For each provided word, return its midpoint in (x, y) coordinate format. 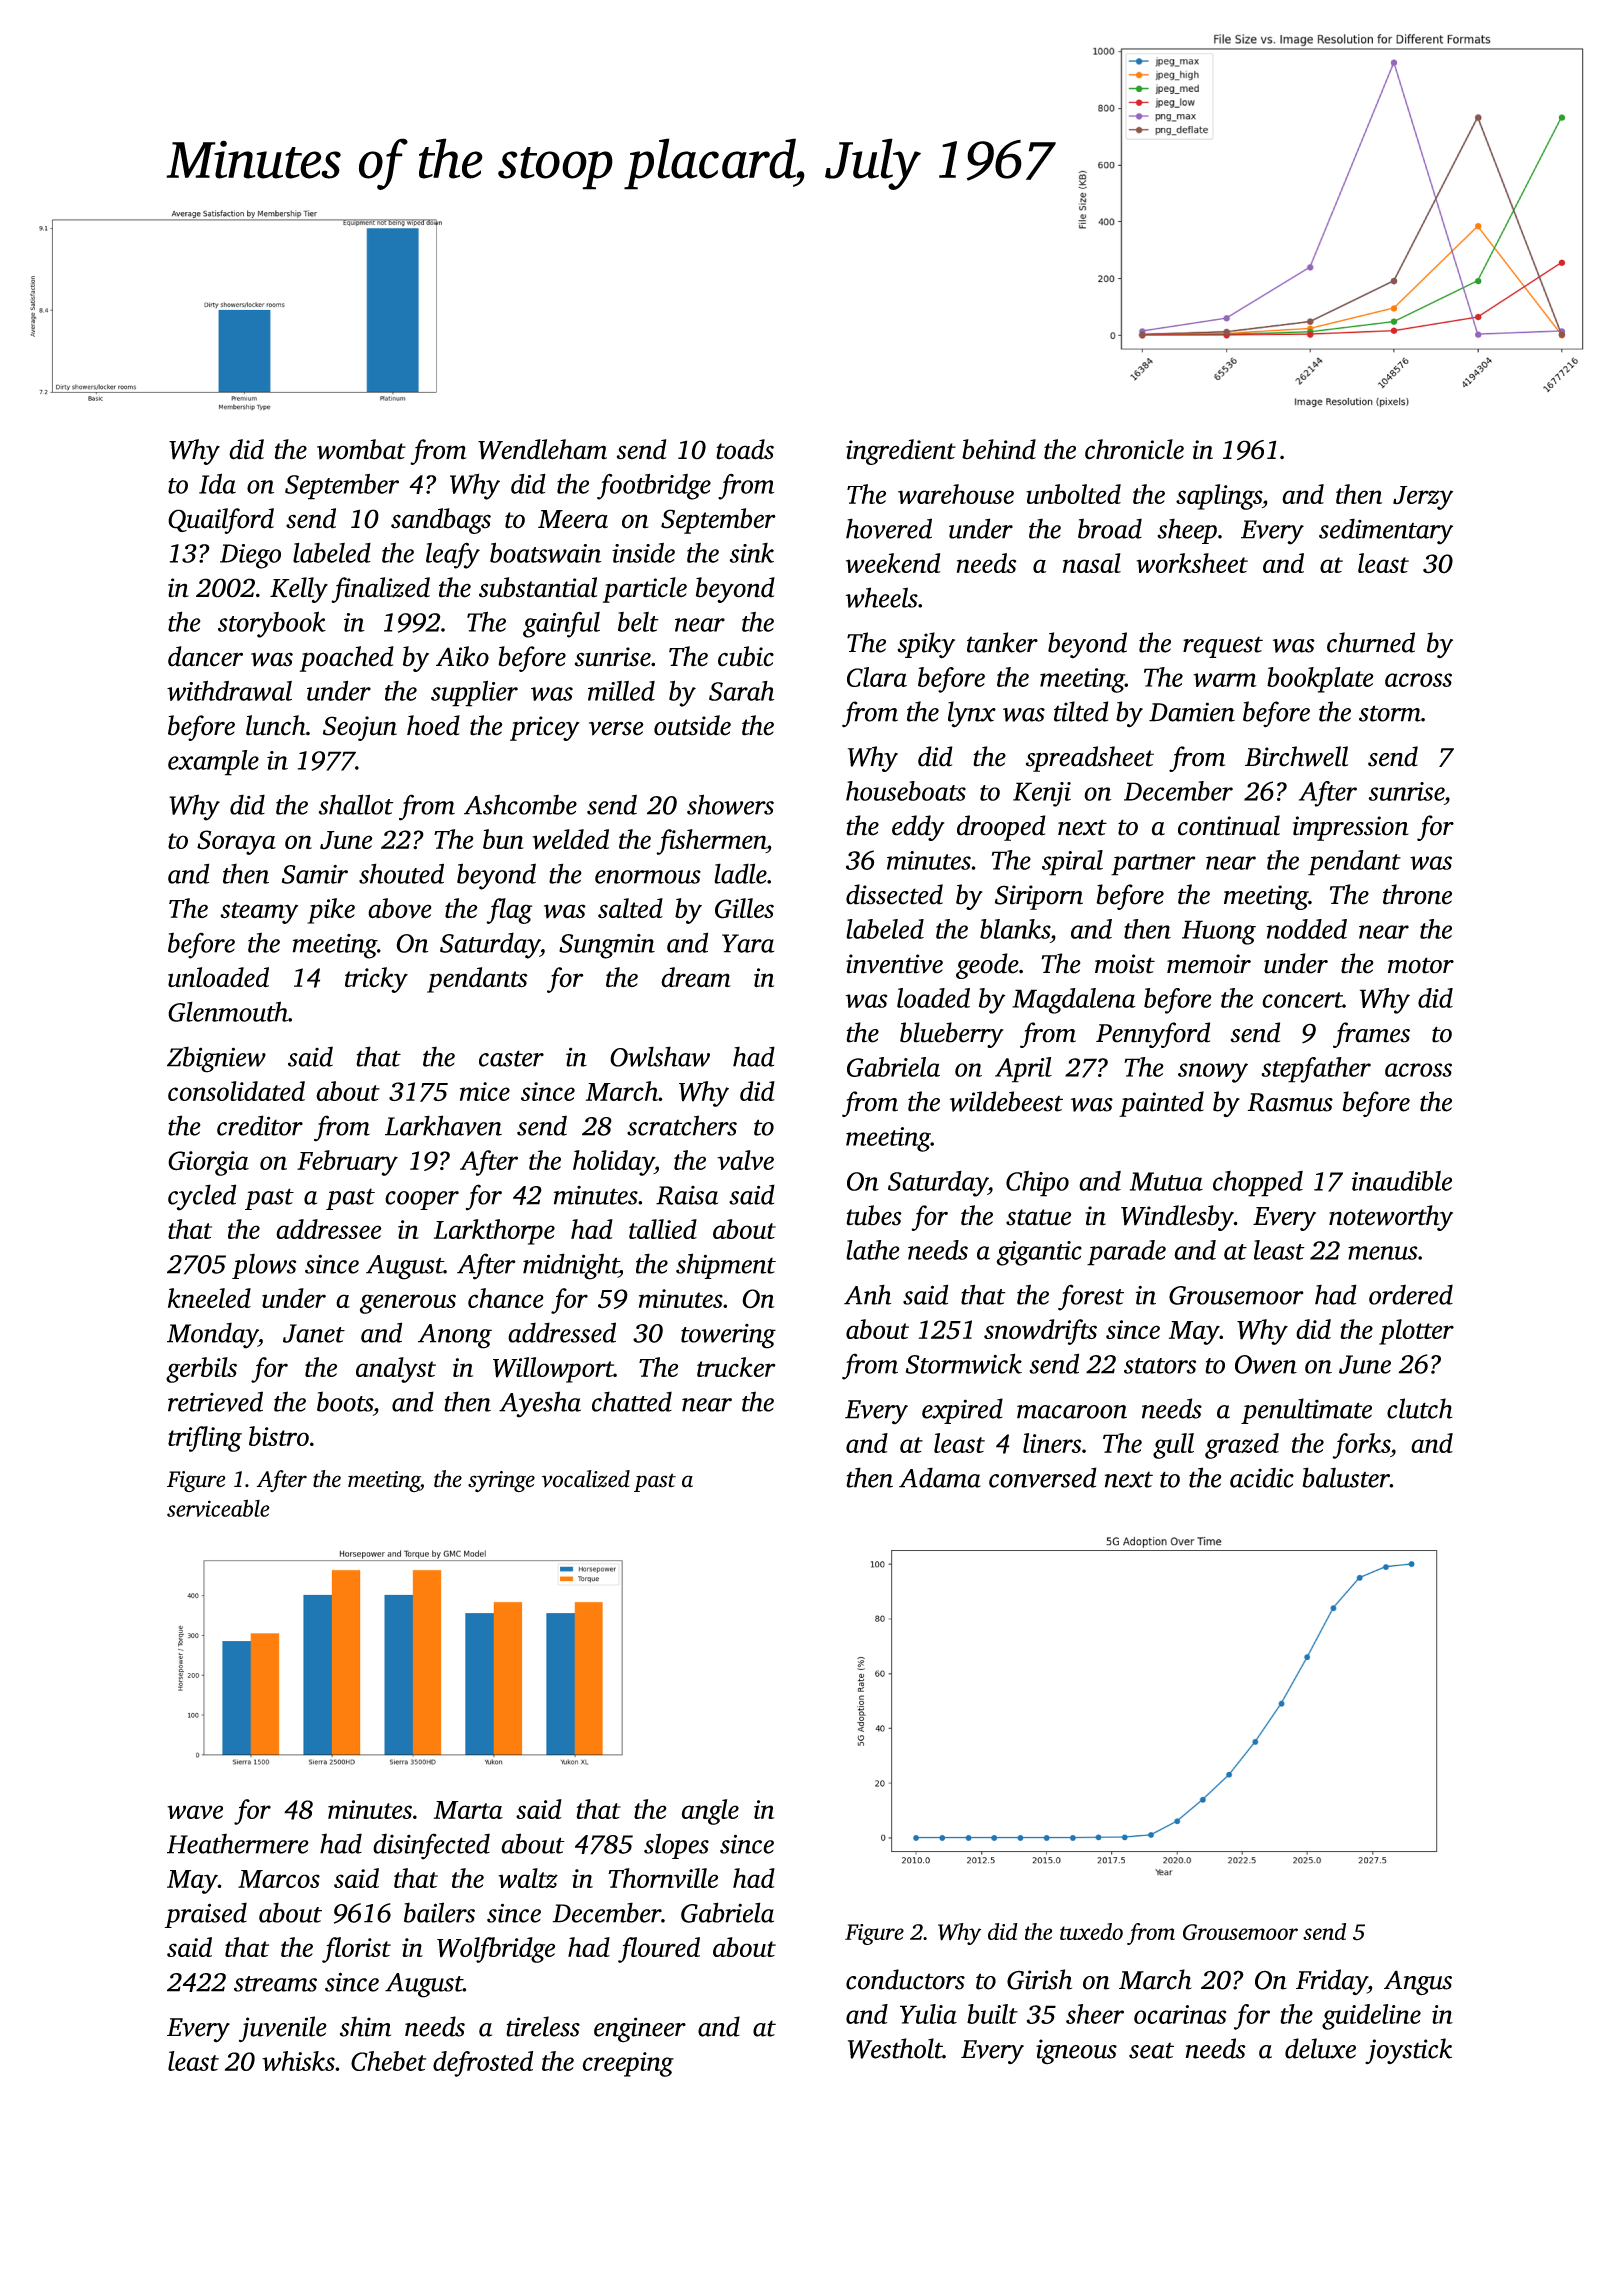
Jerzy (1423, 498)
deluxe (1320, 2048)
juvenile (283, 2029)
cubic (746, 656)
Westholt (895, 2048)
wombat (361, 449)
